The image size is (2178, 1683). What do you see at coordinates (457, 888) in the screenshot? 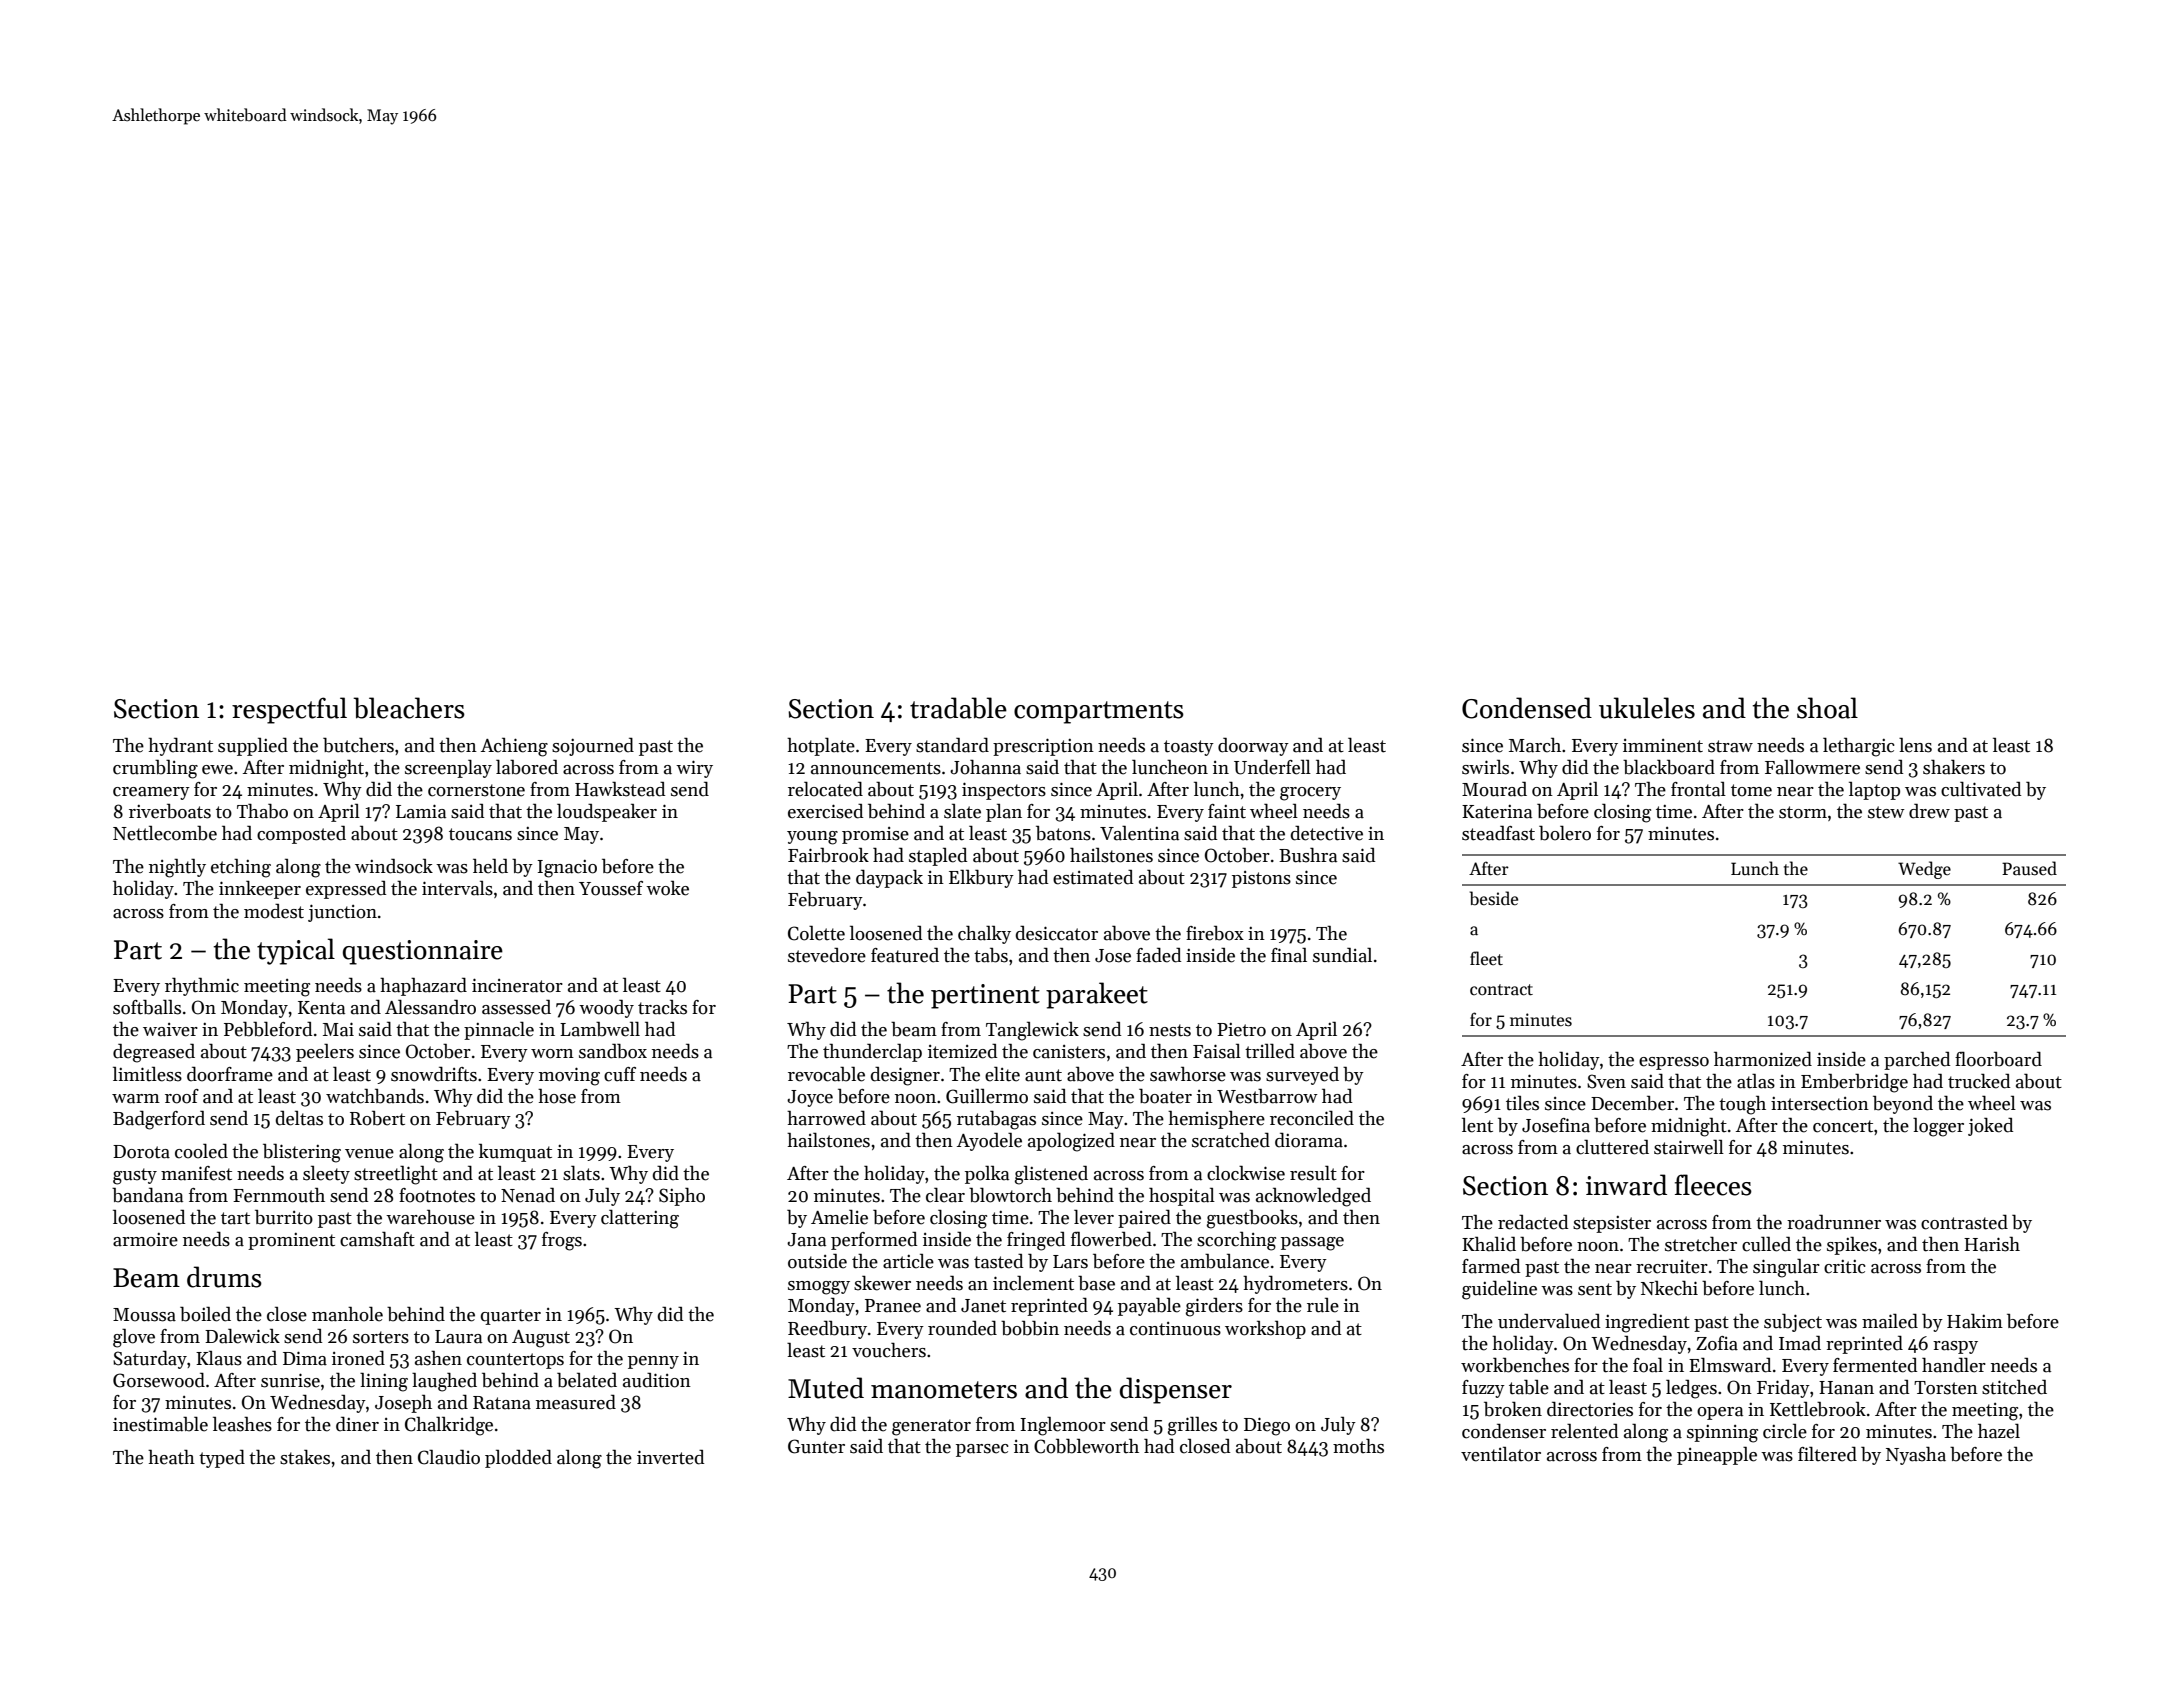
I see `intervals` at bounding box center [457, 888].
